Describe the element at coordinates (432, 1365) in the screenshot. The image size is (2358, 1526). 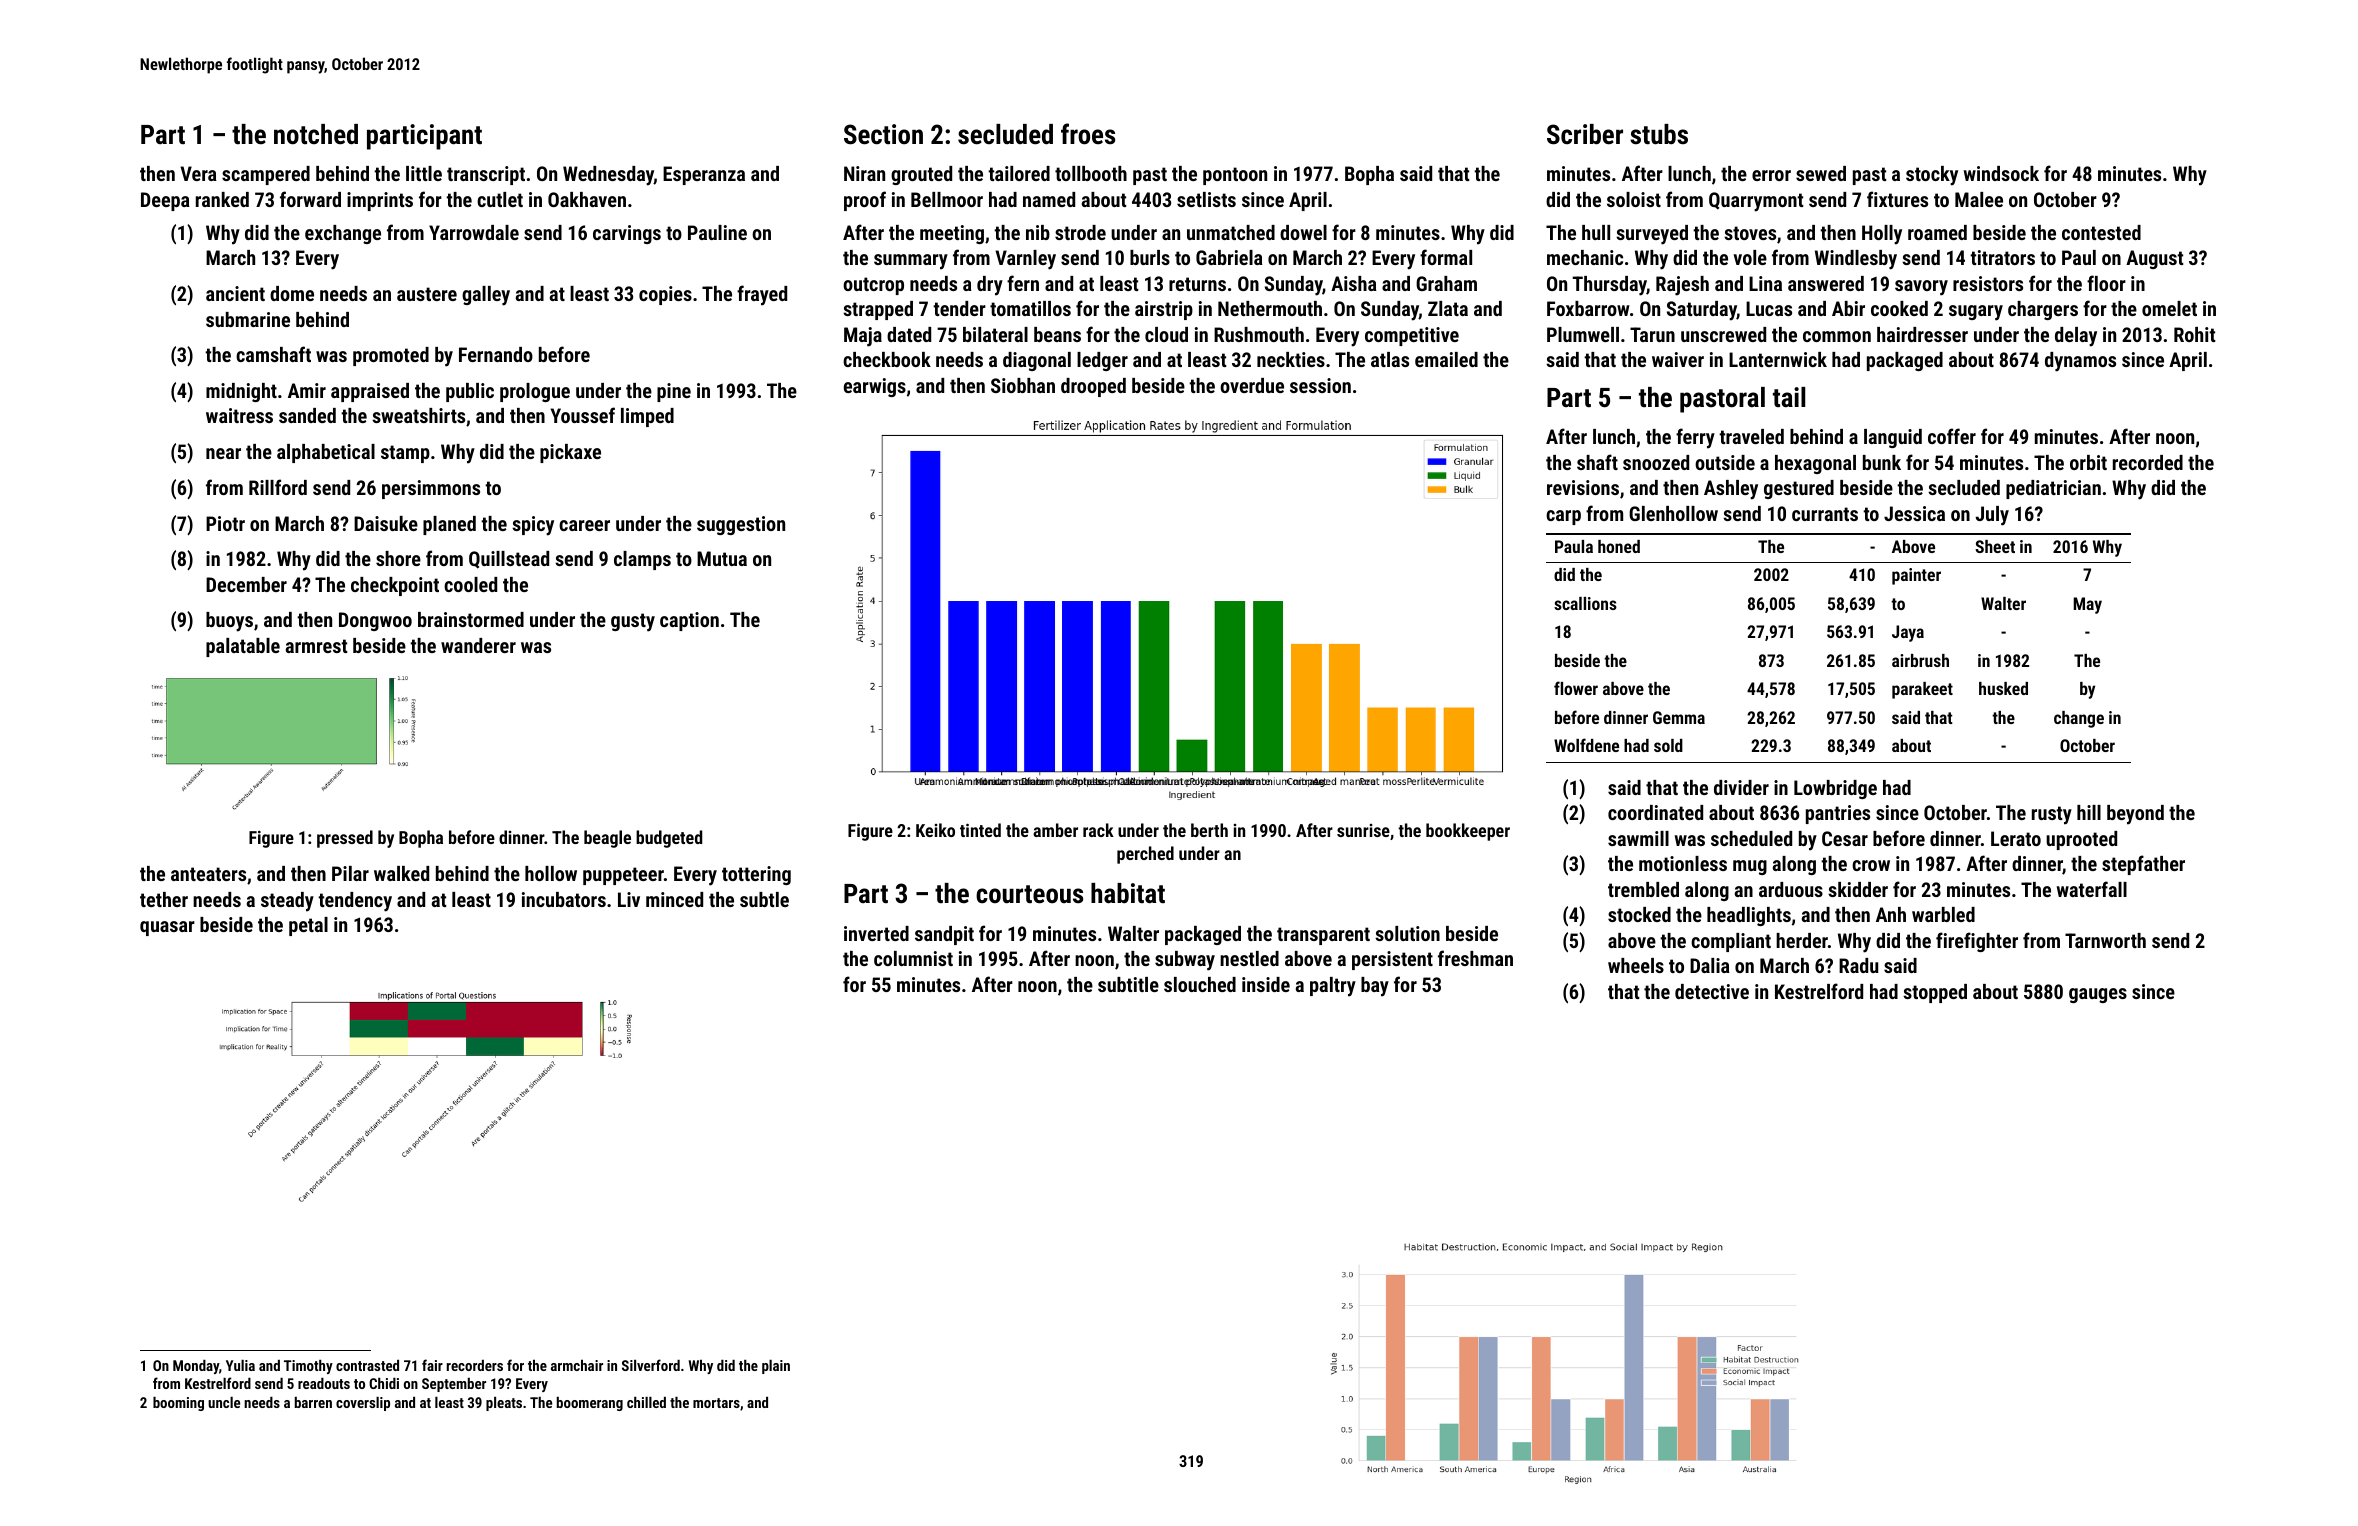
I see `fair` at that location.
